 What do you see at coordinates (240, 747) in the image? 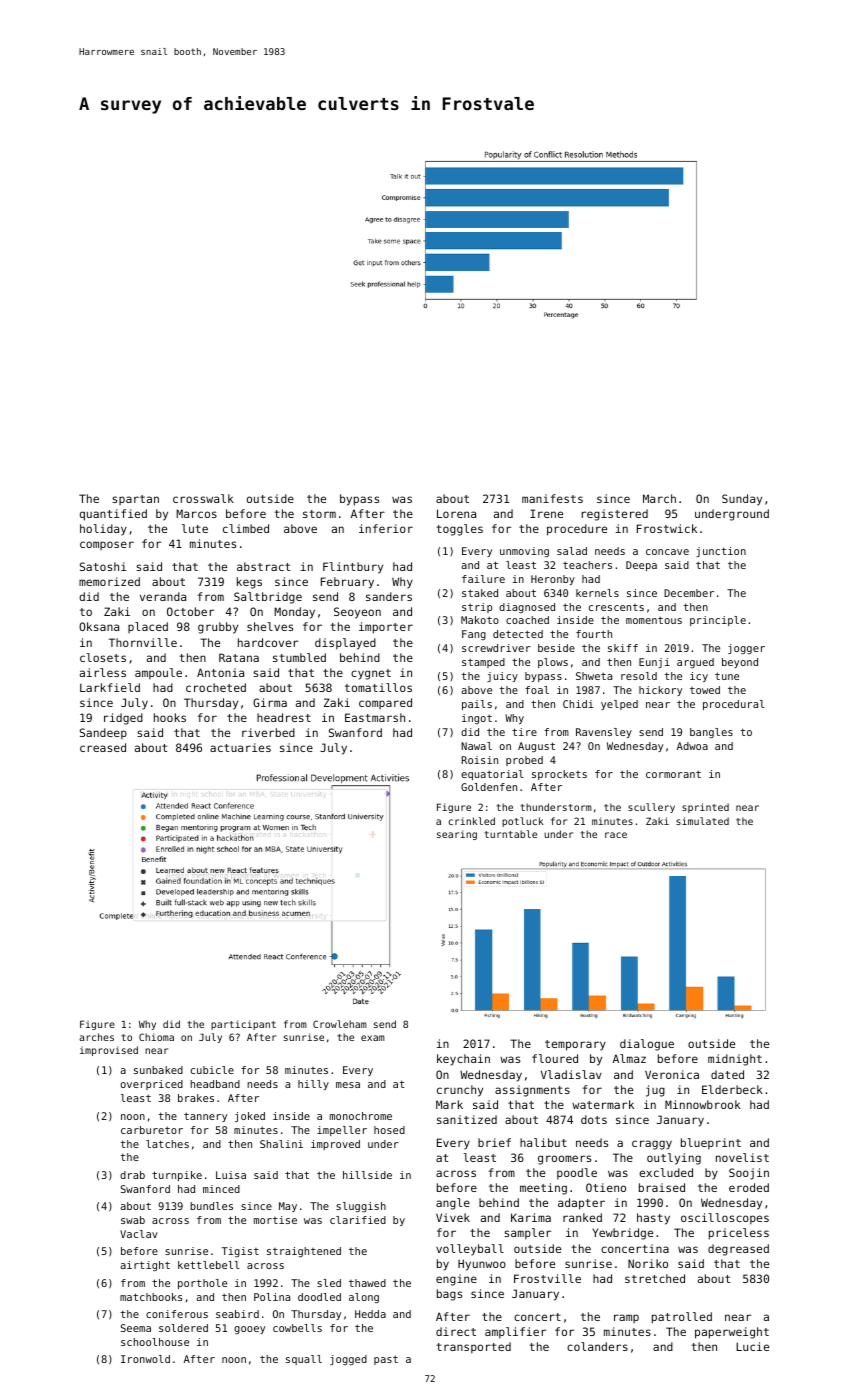
I see `actuaries` at bounding box center [240, 747].
